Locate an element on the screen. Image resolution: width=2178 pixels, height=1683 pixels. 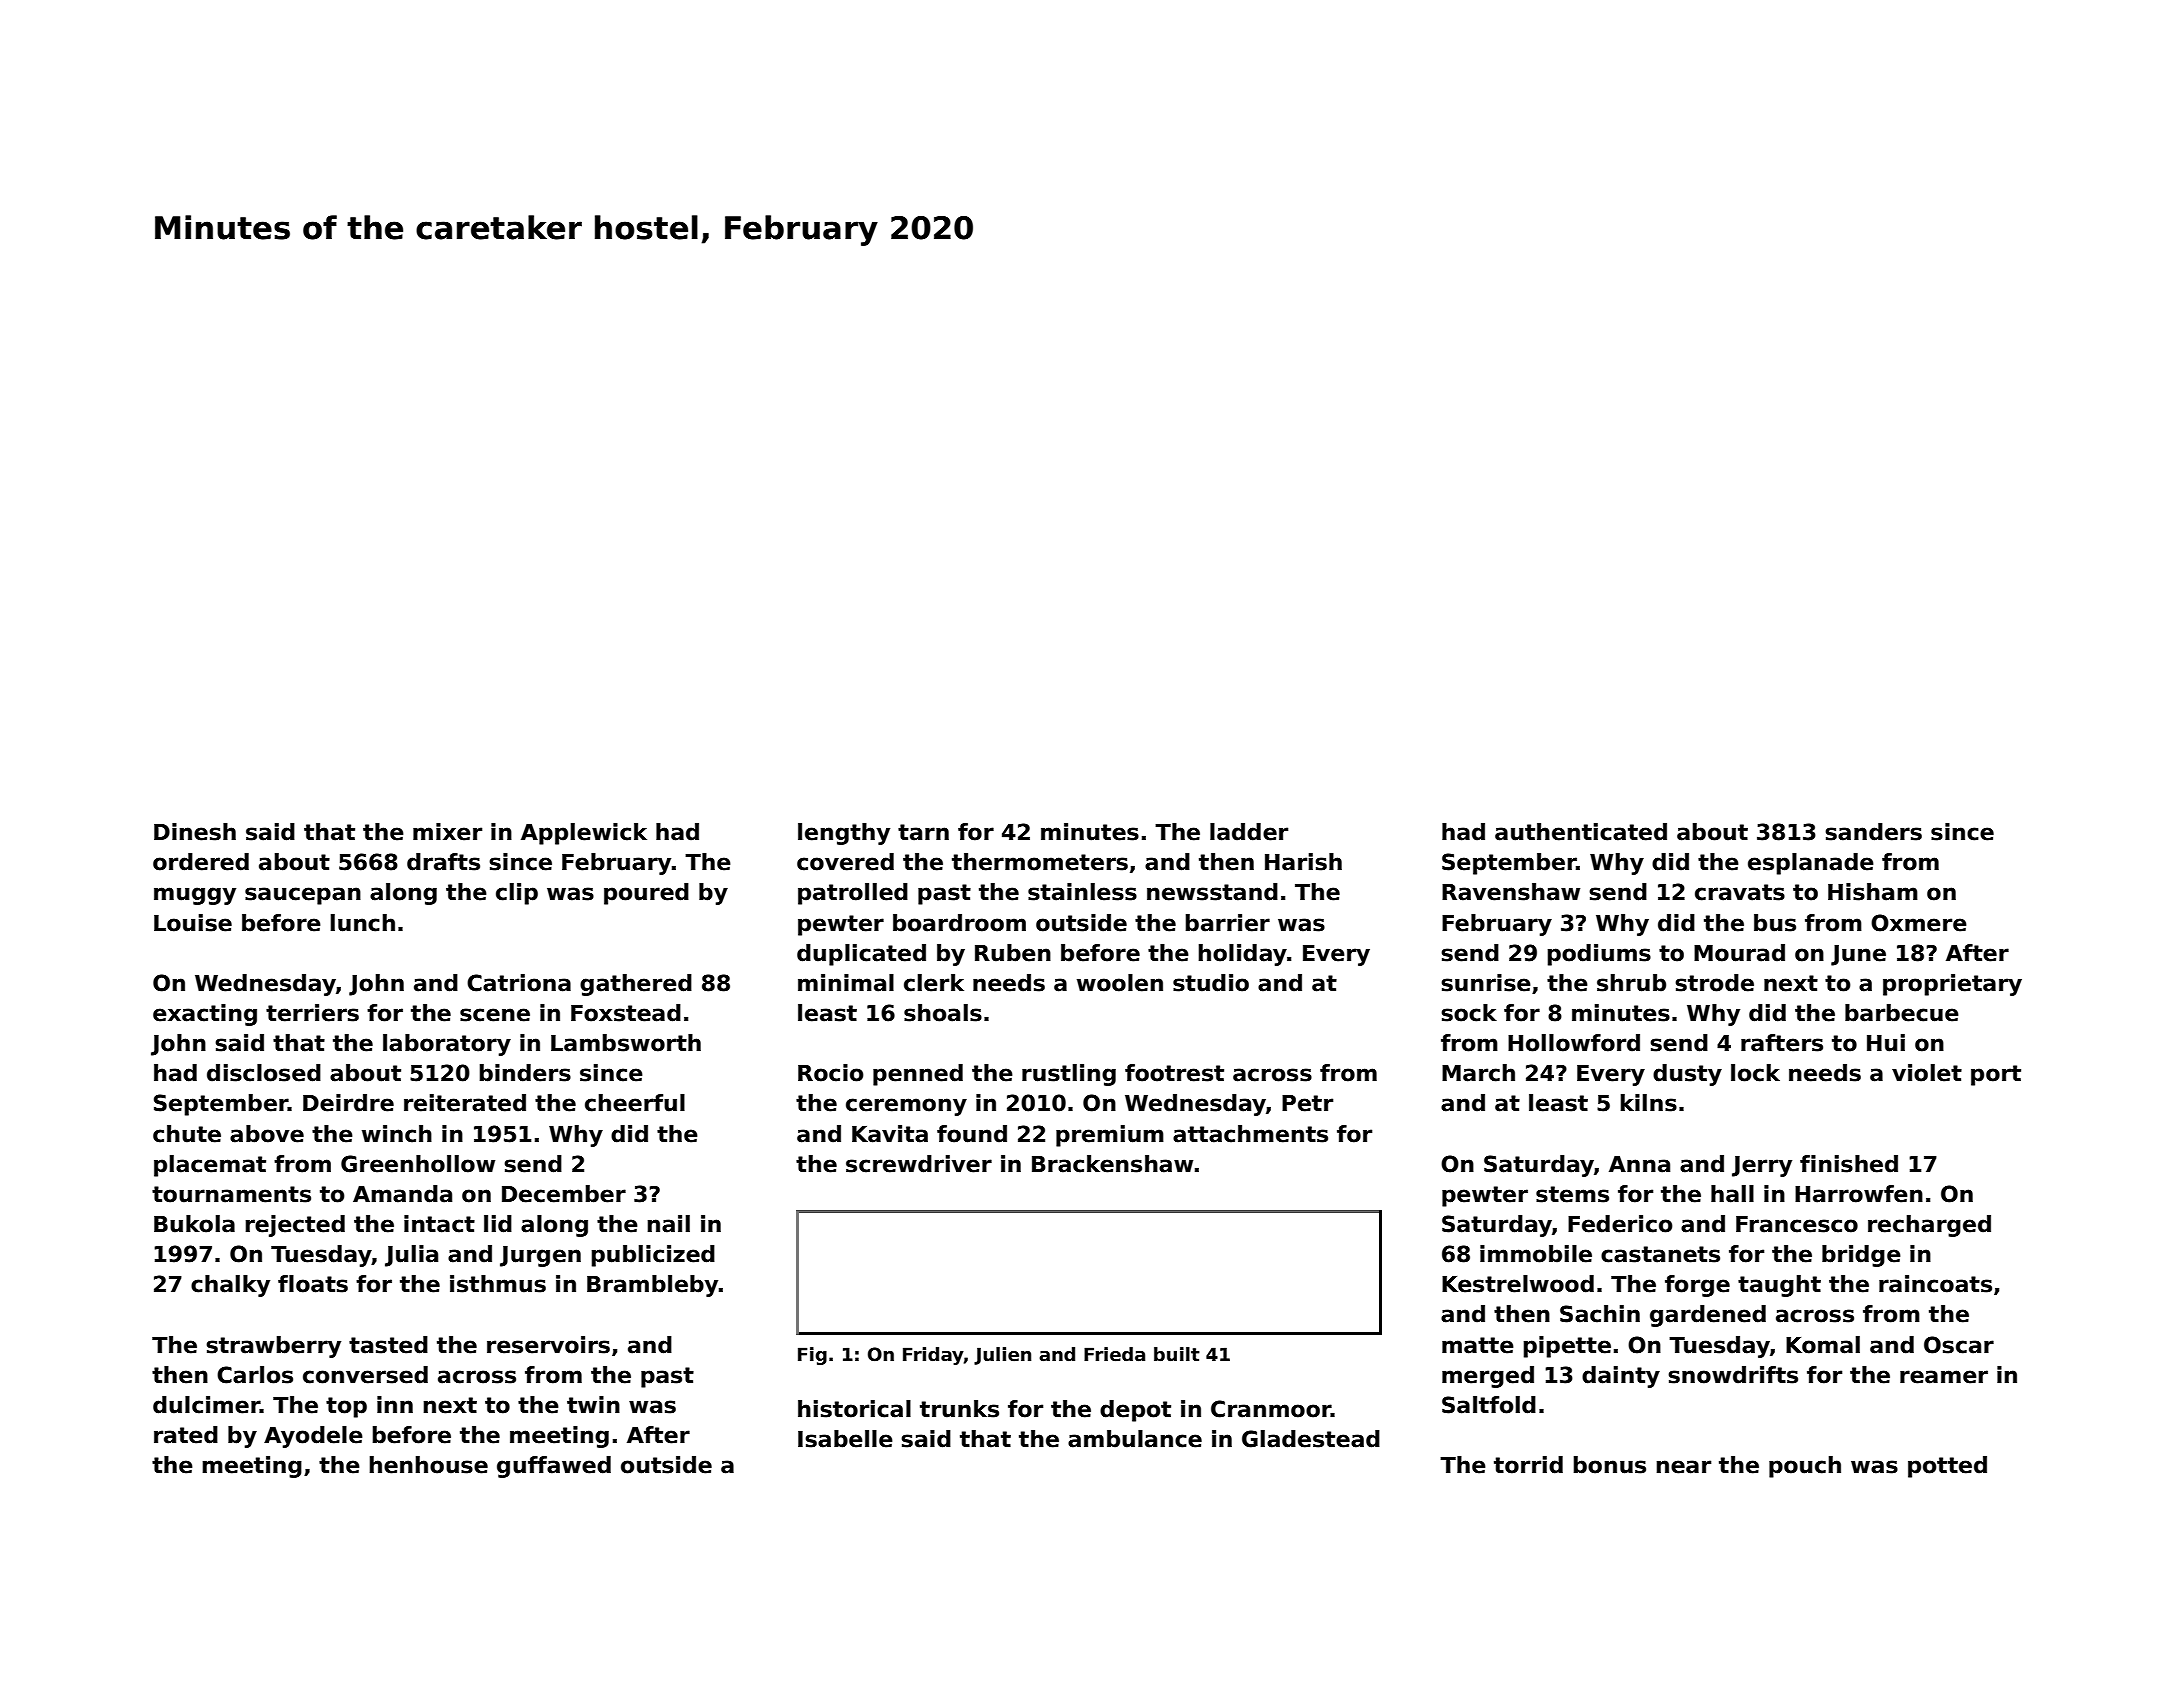
Harrowfen is located at coordinates (1859, 1194).
